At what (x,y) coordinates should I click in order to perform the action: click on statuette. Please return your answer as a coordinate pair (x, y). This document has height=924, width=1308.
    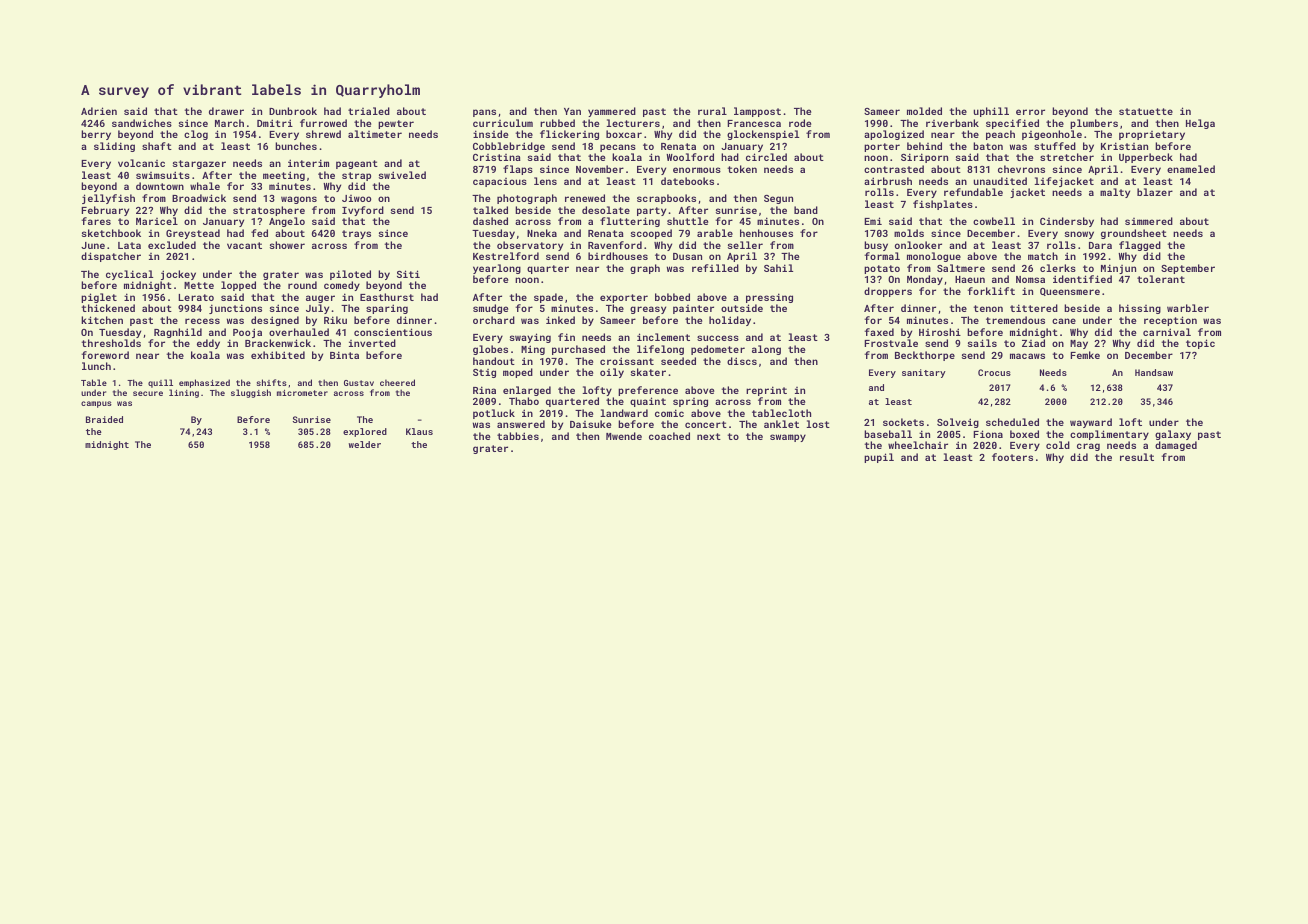
    Looking at the image, I should click on (1146, 111).
